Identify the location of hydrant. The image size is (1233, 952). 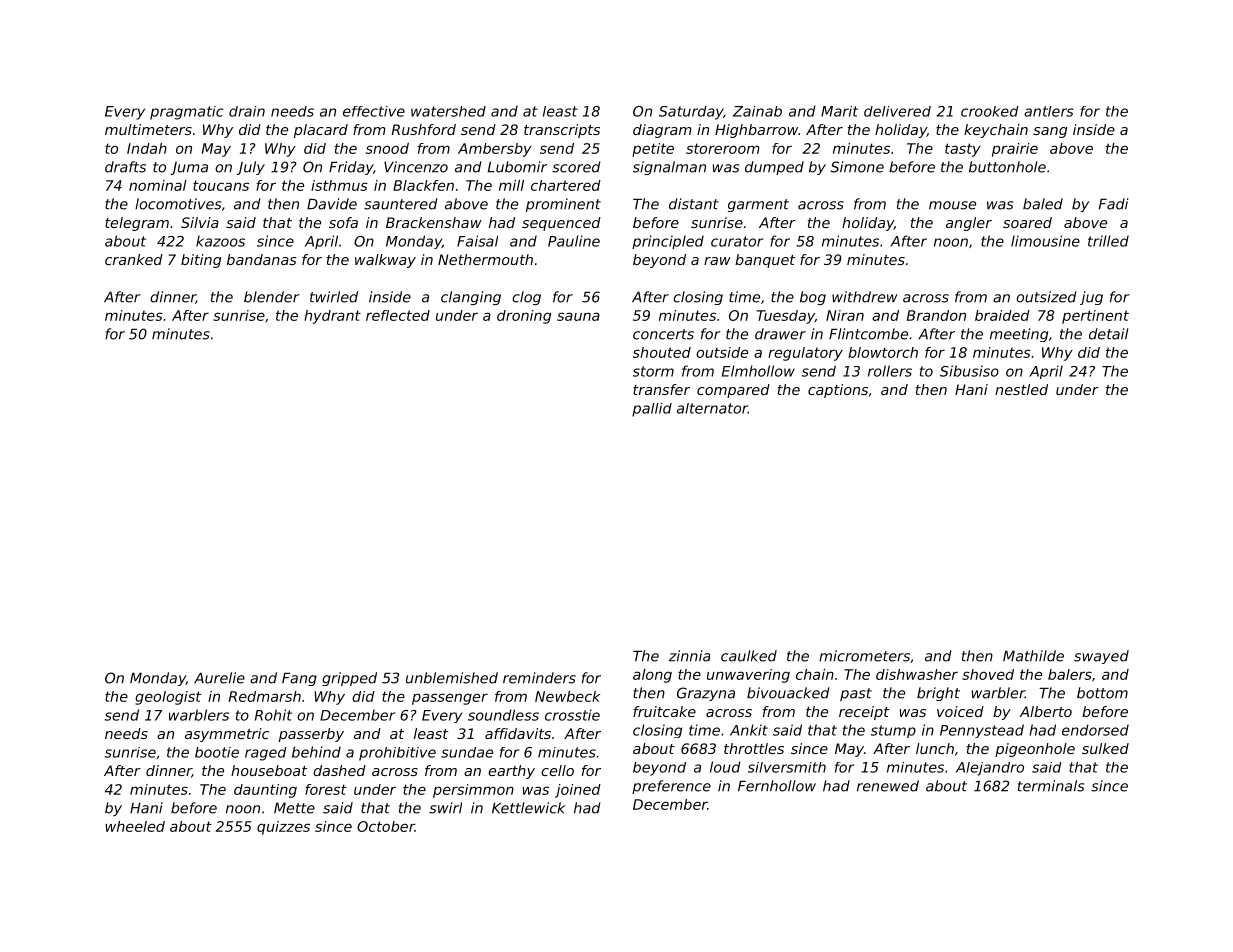
(332, 317).
